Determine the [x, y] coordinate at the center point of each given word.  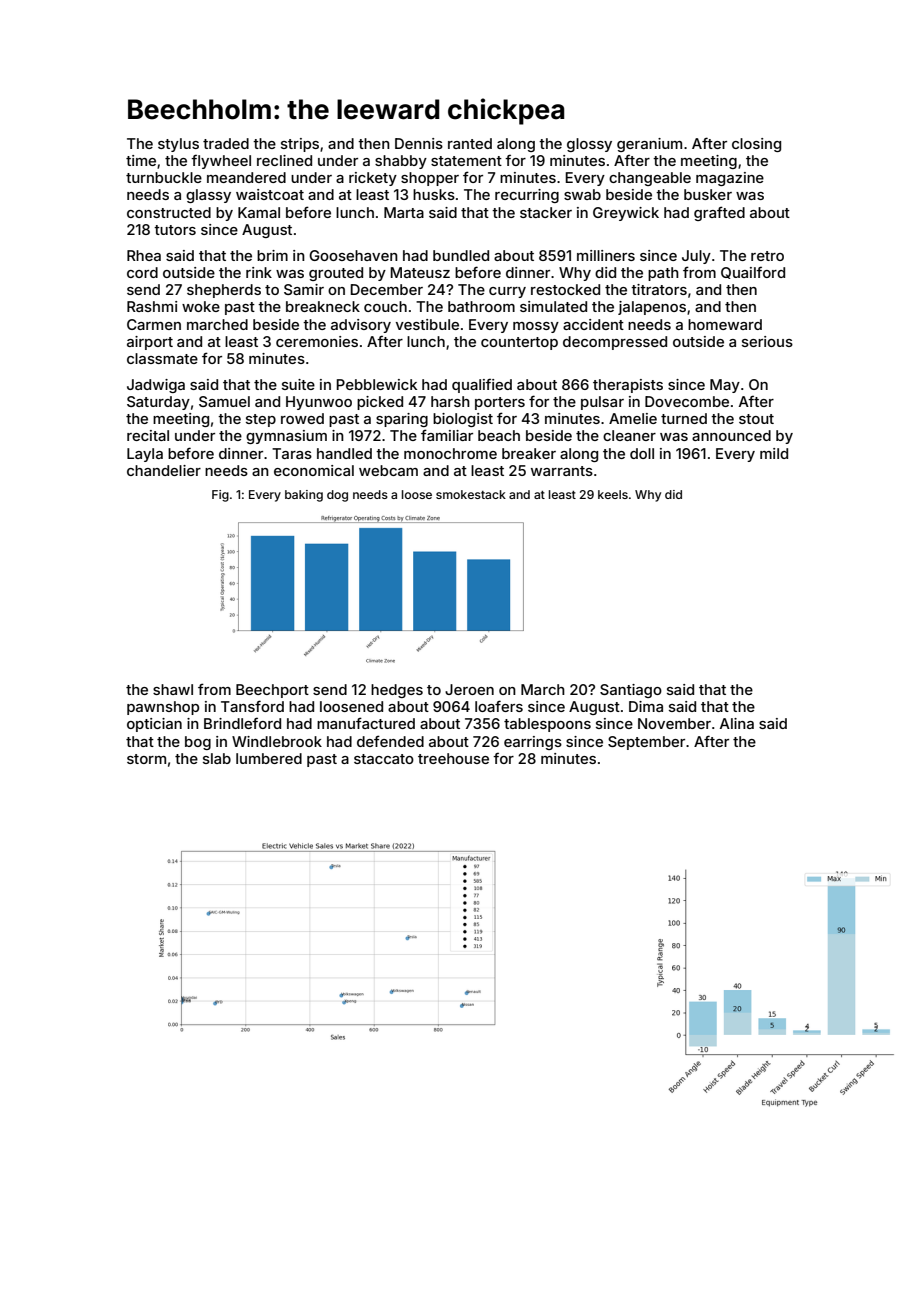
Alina [737, 723]
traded [226, 143]
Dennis [419, 143]
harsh [450, 401]
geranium [649, 145]
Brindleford [242, 723]
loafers [499, 706]
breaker [529, 453]
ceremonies [317, 341]
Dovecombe [687, 401]
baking [304, 496]
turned [684, 418]
